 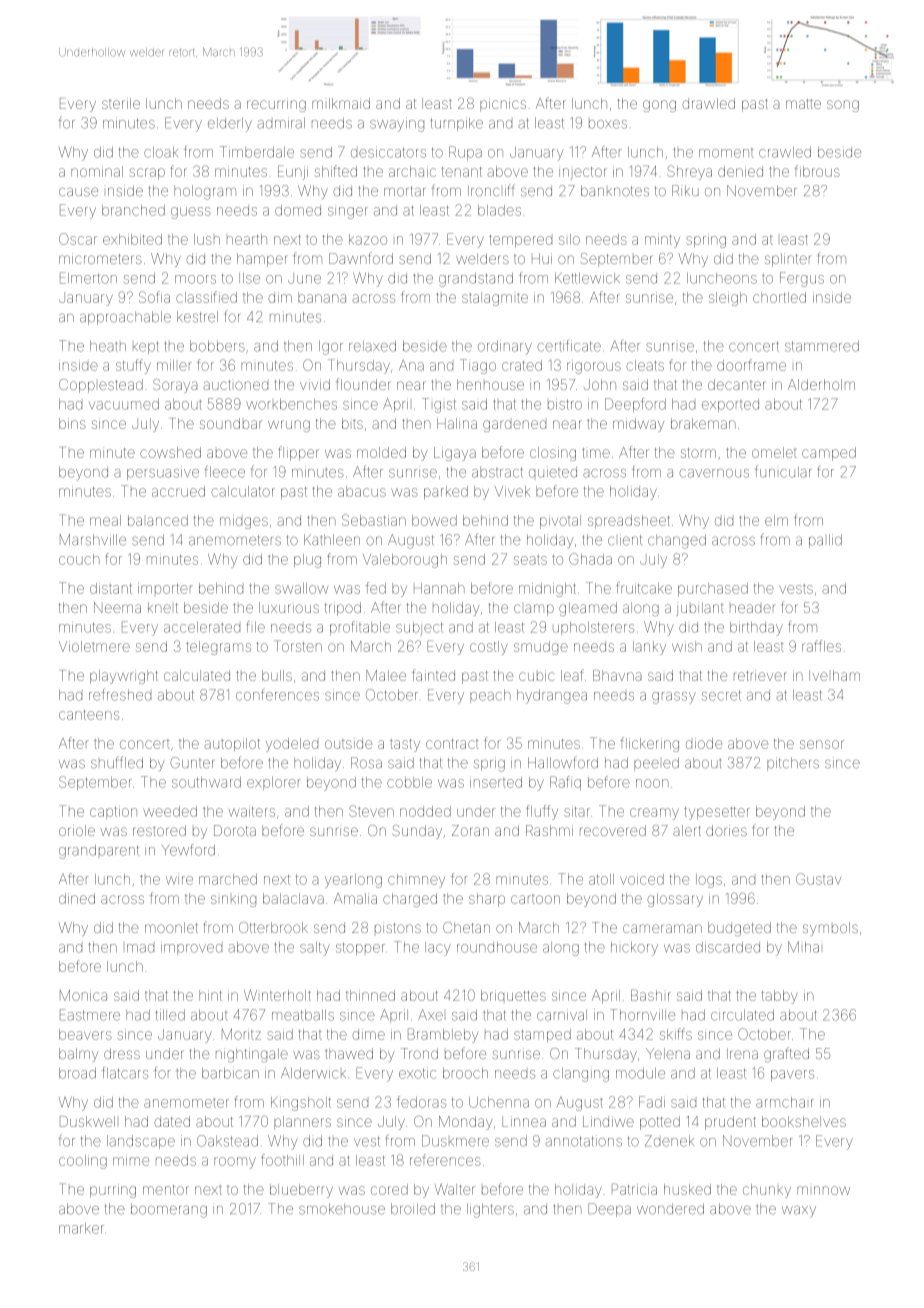 I want to click on Amalia, so click(x=355, y=898).
